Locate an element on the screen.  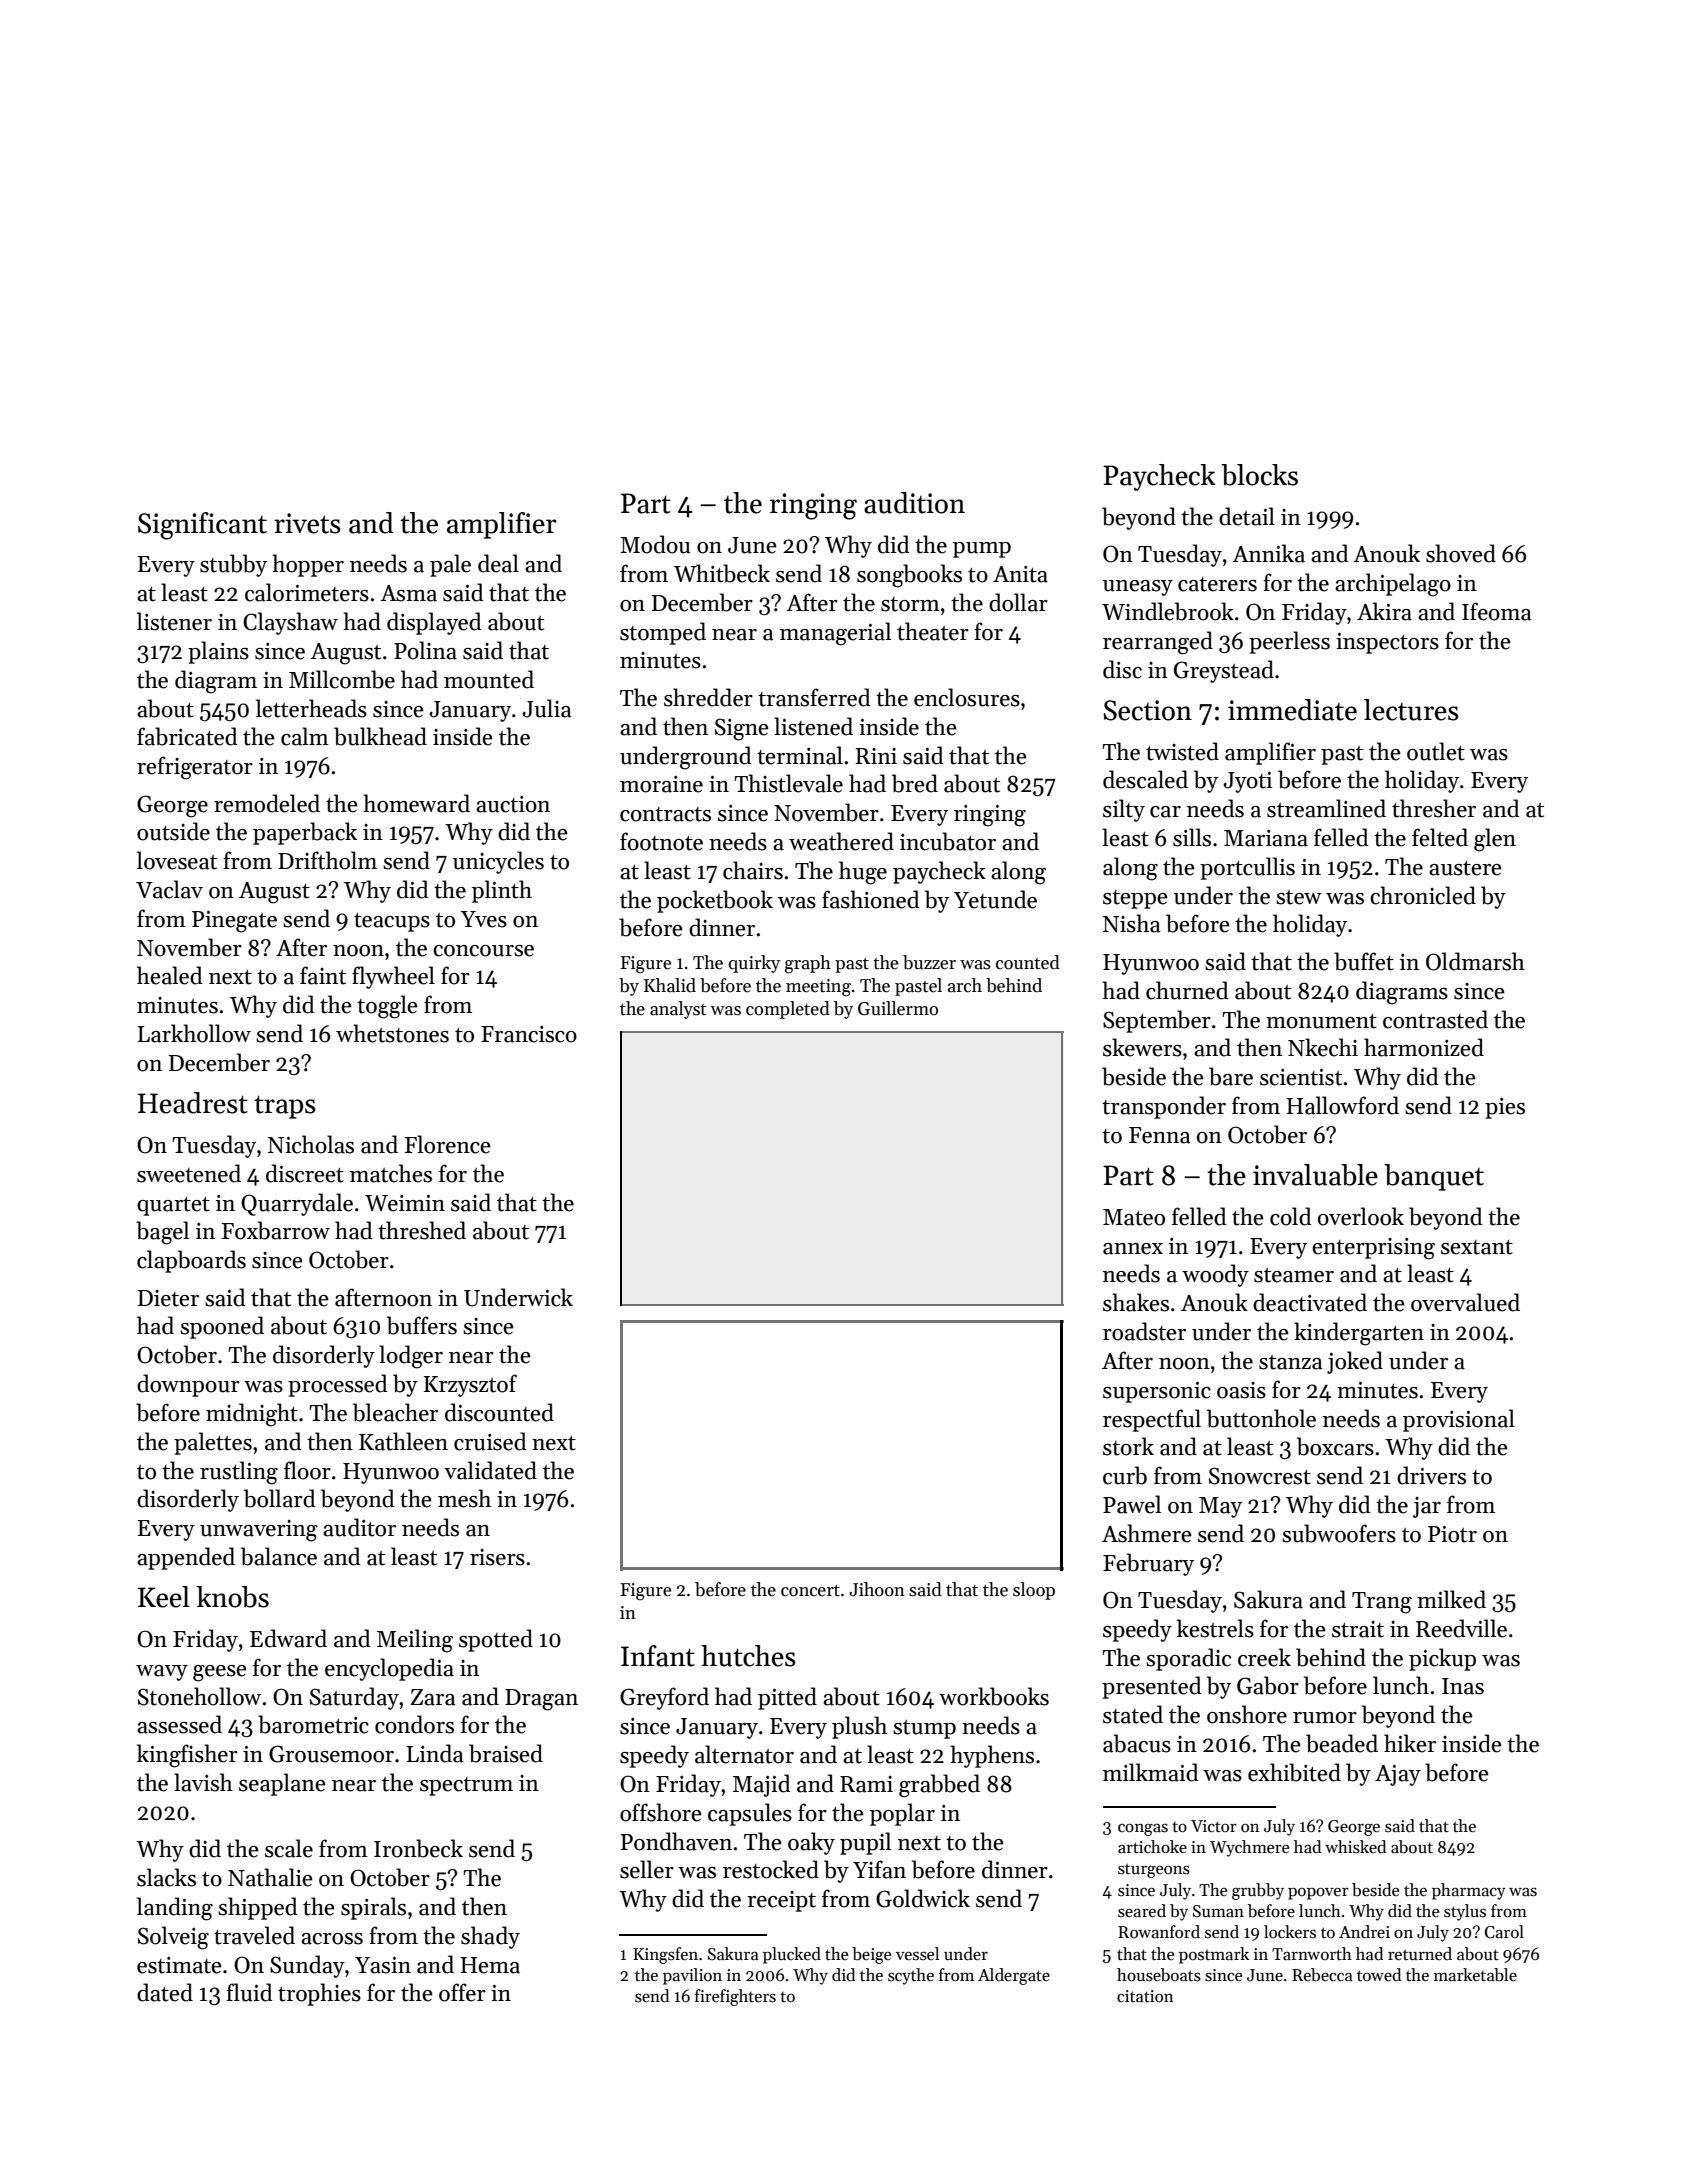
firefighters is located at coordinates (735, 1997).
